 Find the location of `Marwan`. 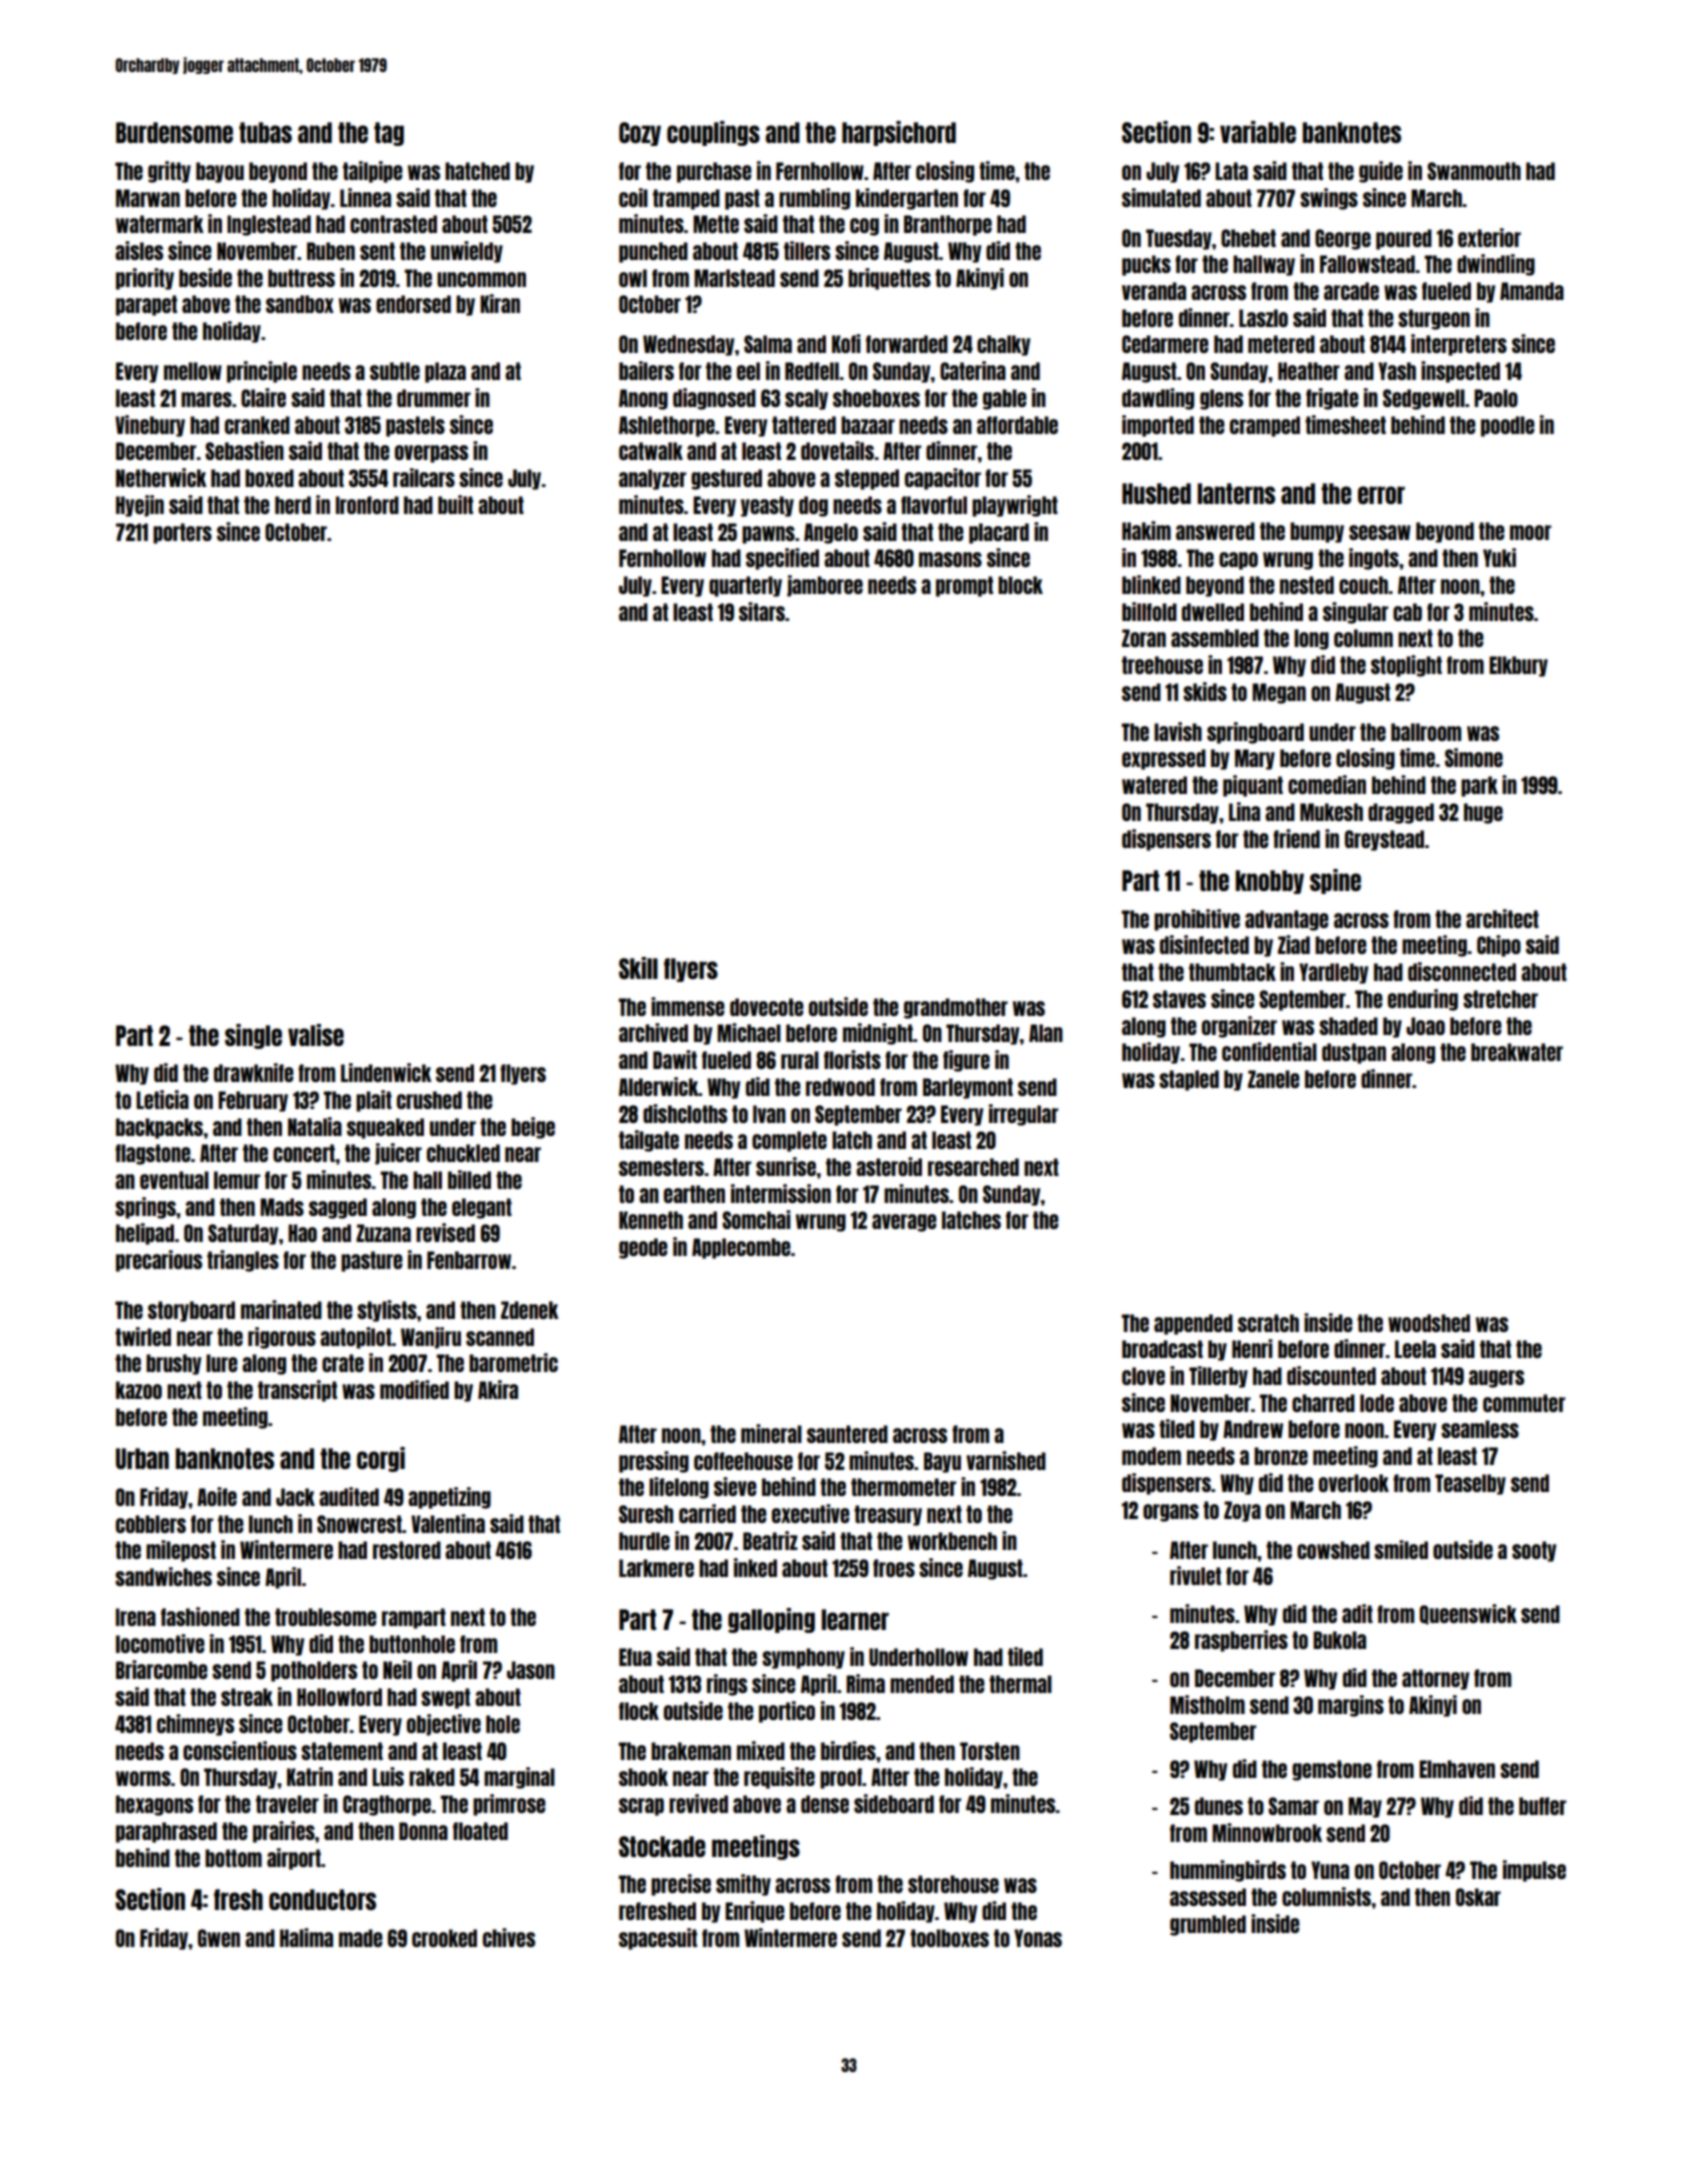

Marwan is located at coordinates (148, 198).
